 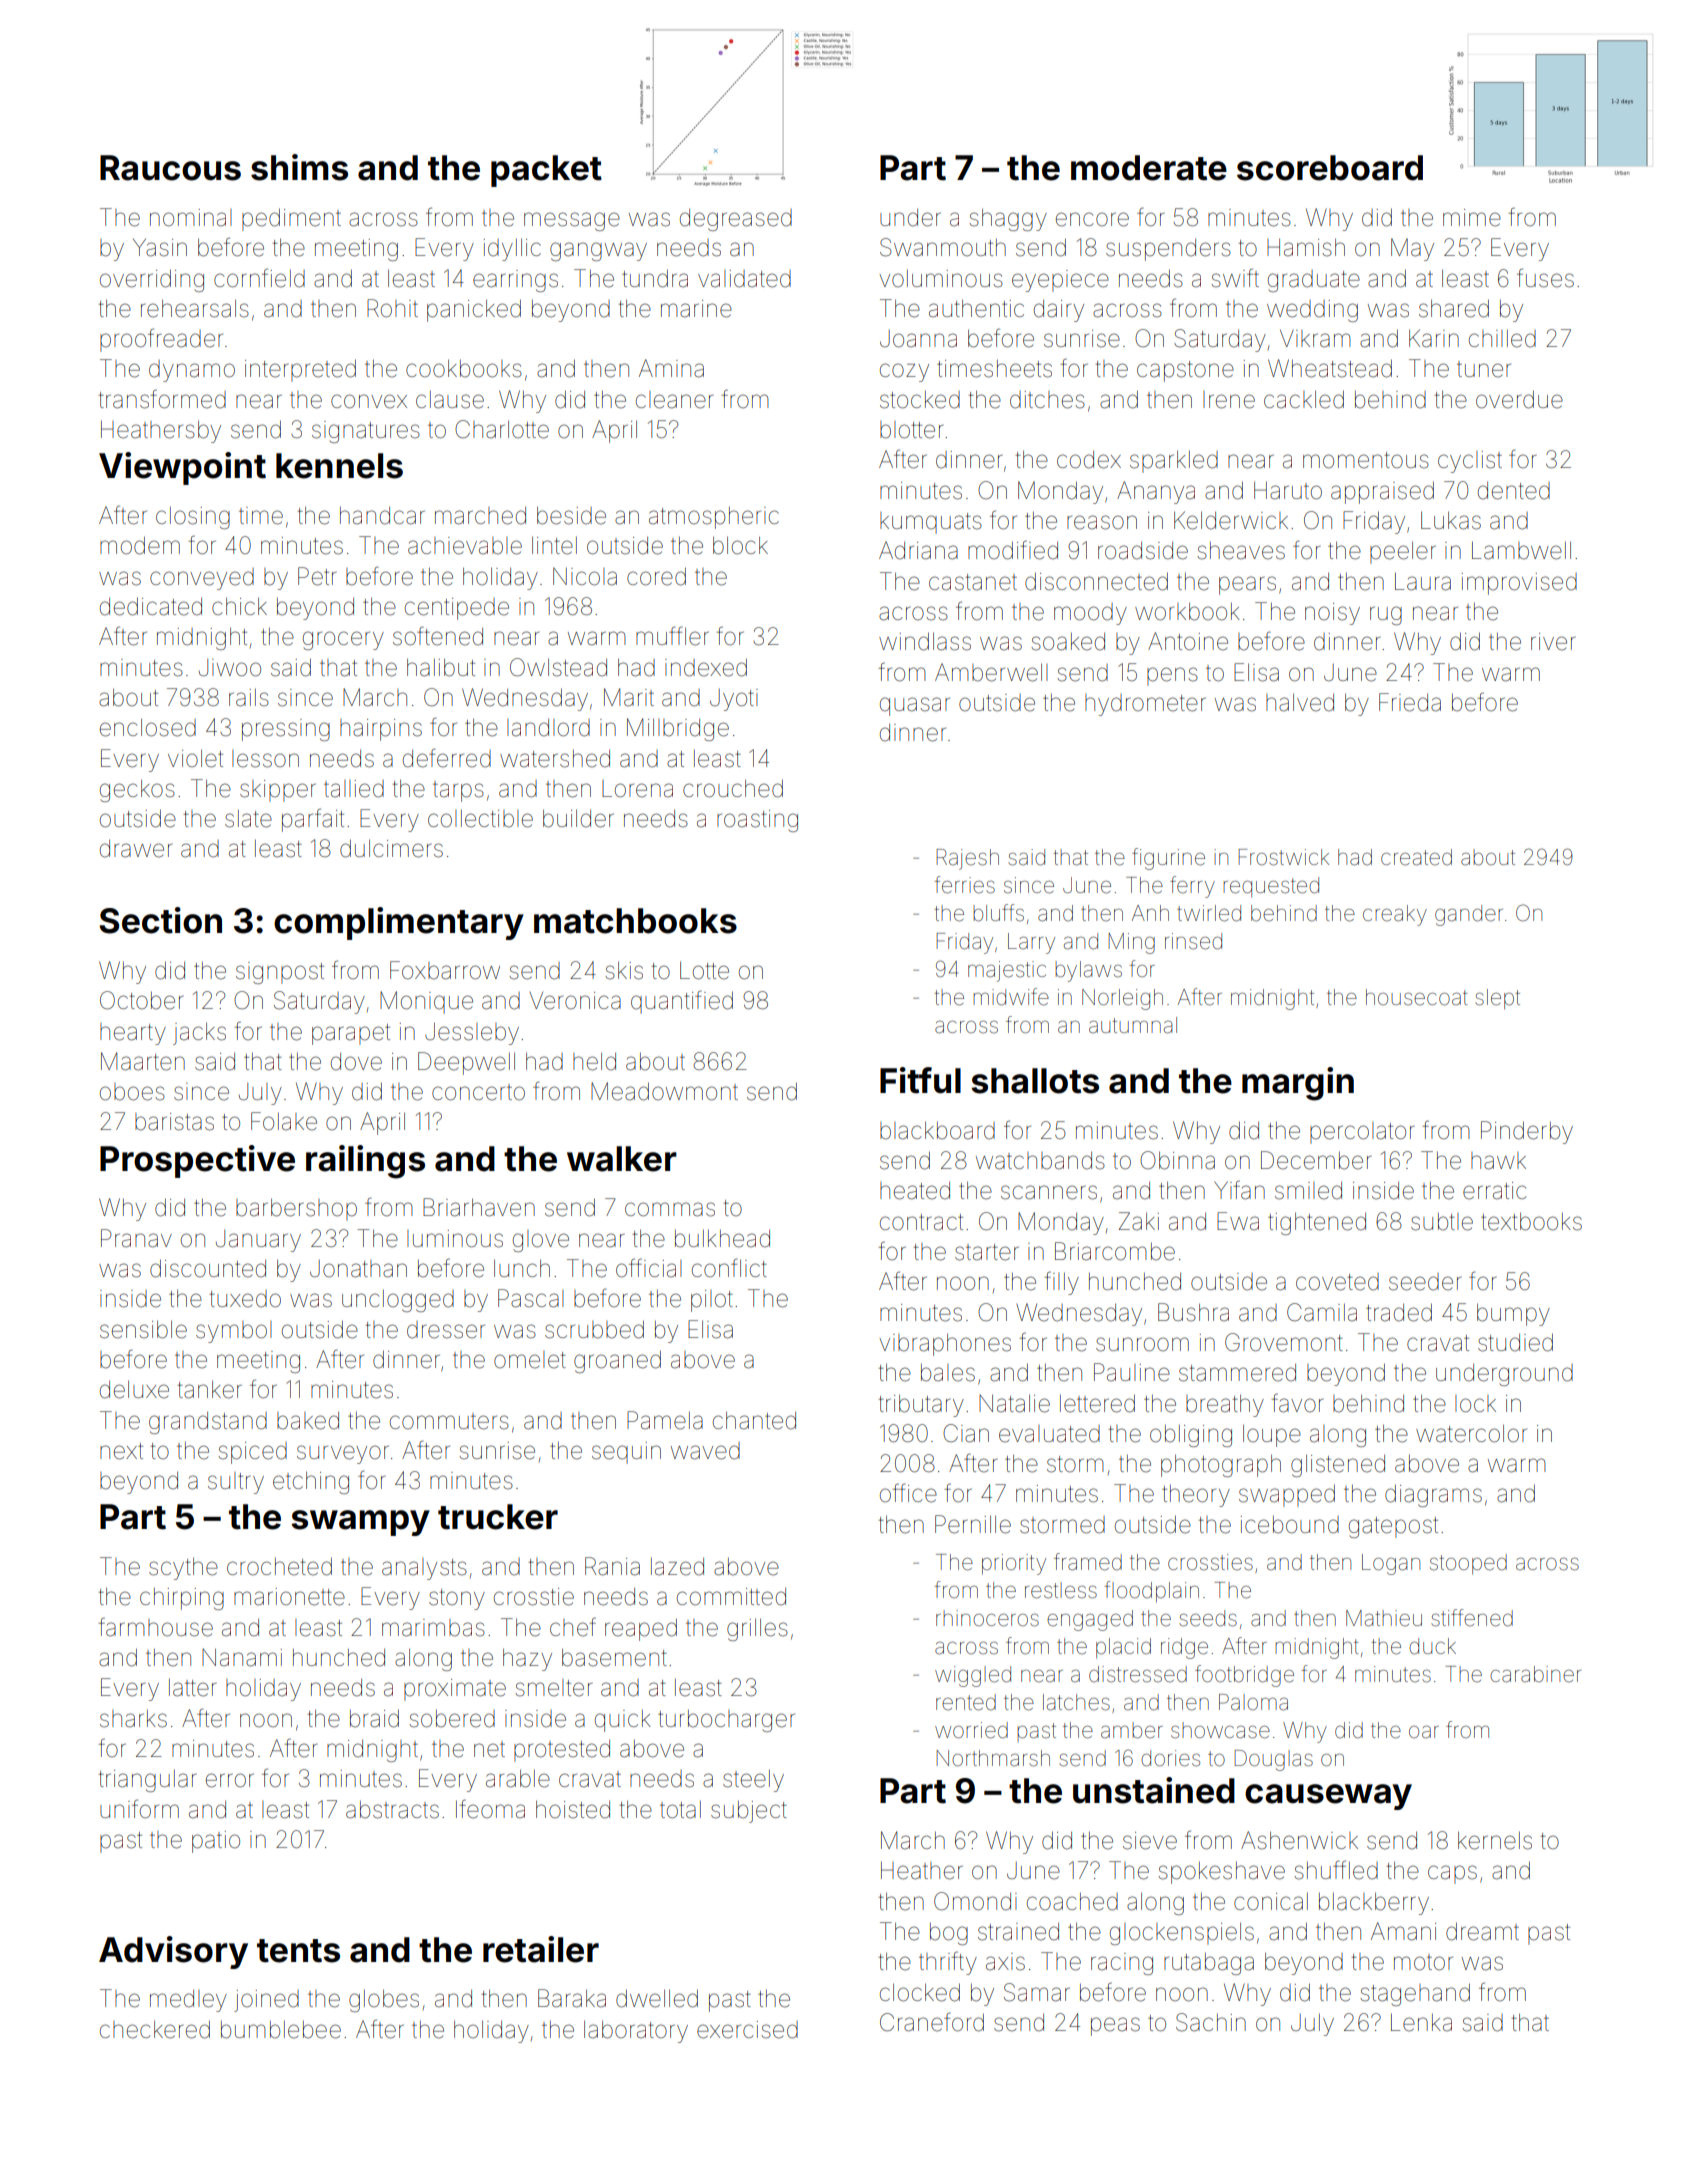 I want to click on symbol, so click(x=234, y=1332).
